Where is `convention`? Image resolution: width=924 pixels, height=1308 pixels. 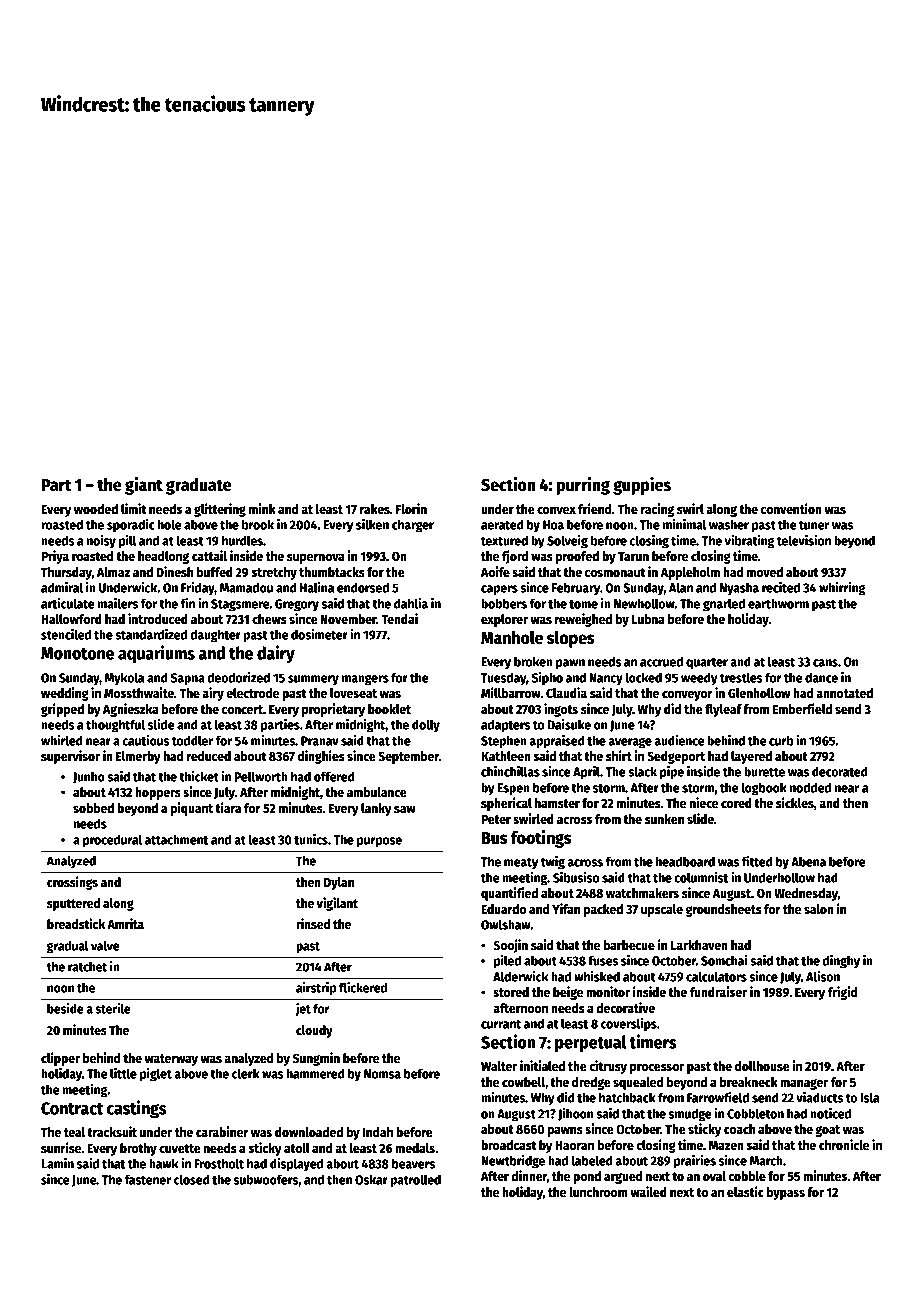 convention is located at coordinates (791, 508).
